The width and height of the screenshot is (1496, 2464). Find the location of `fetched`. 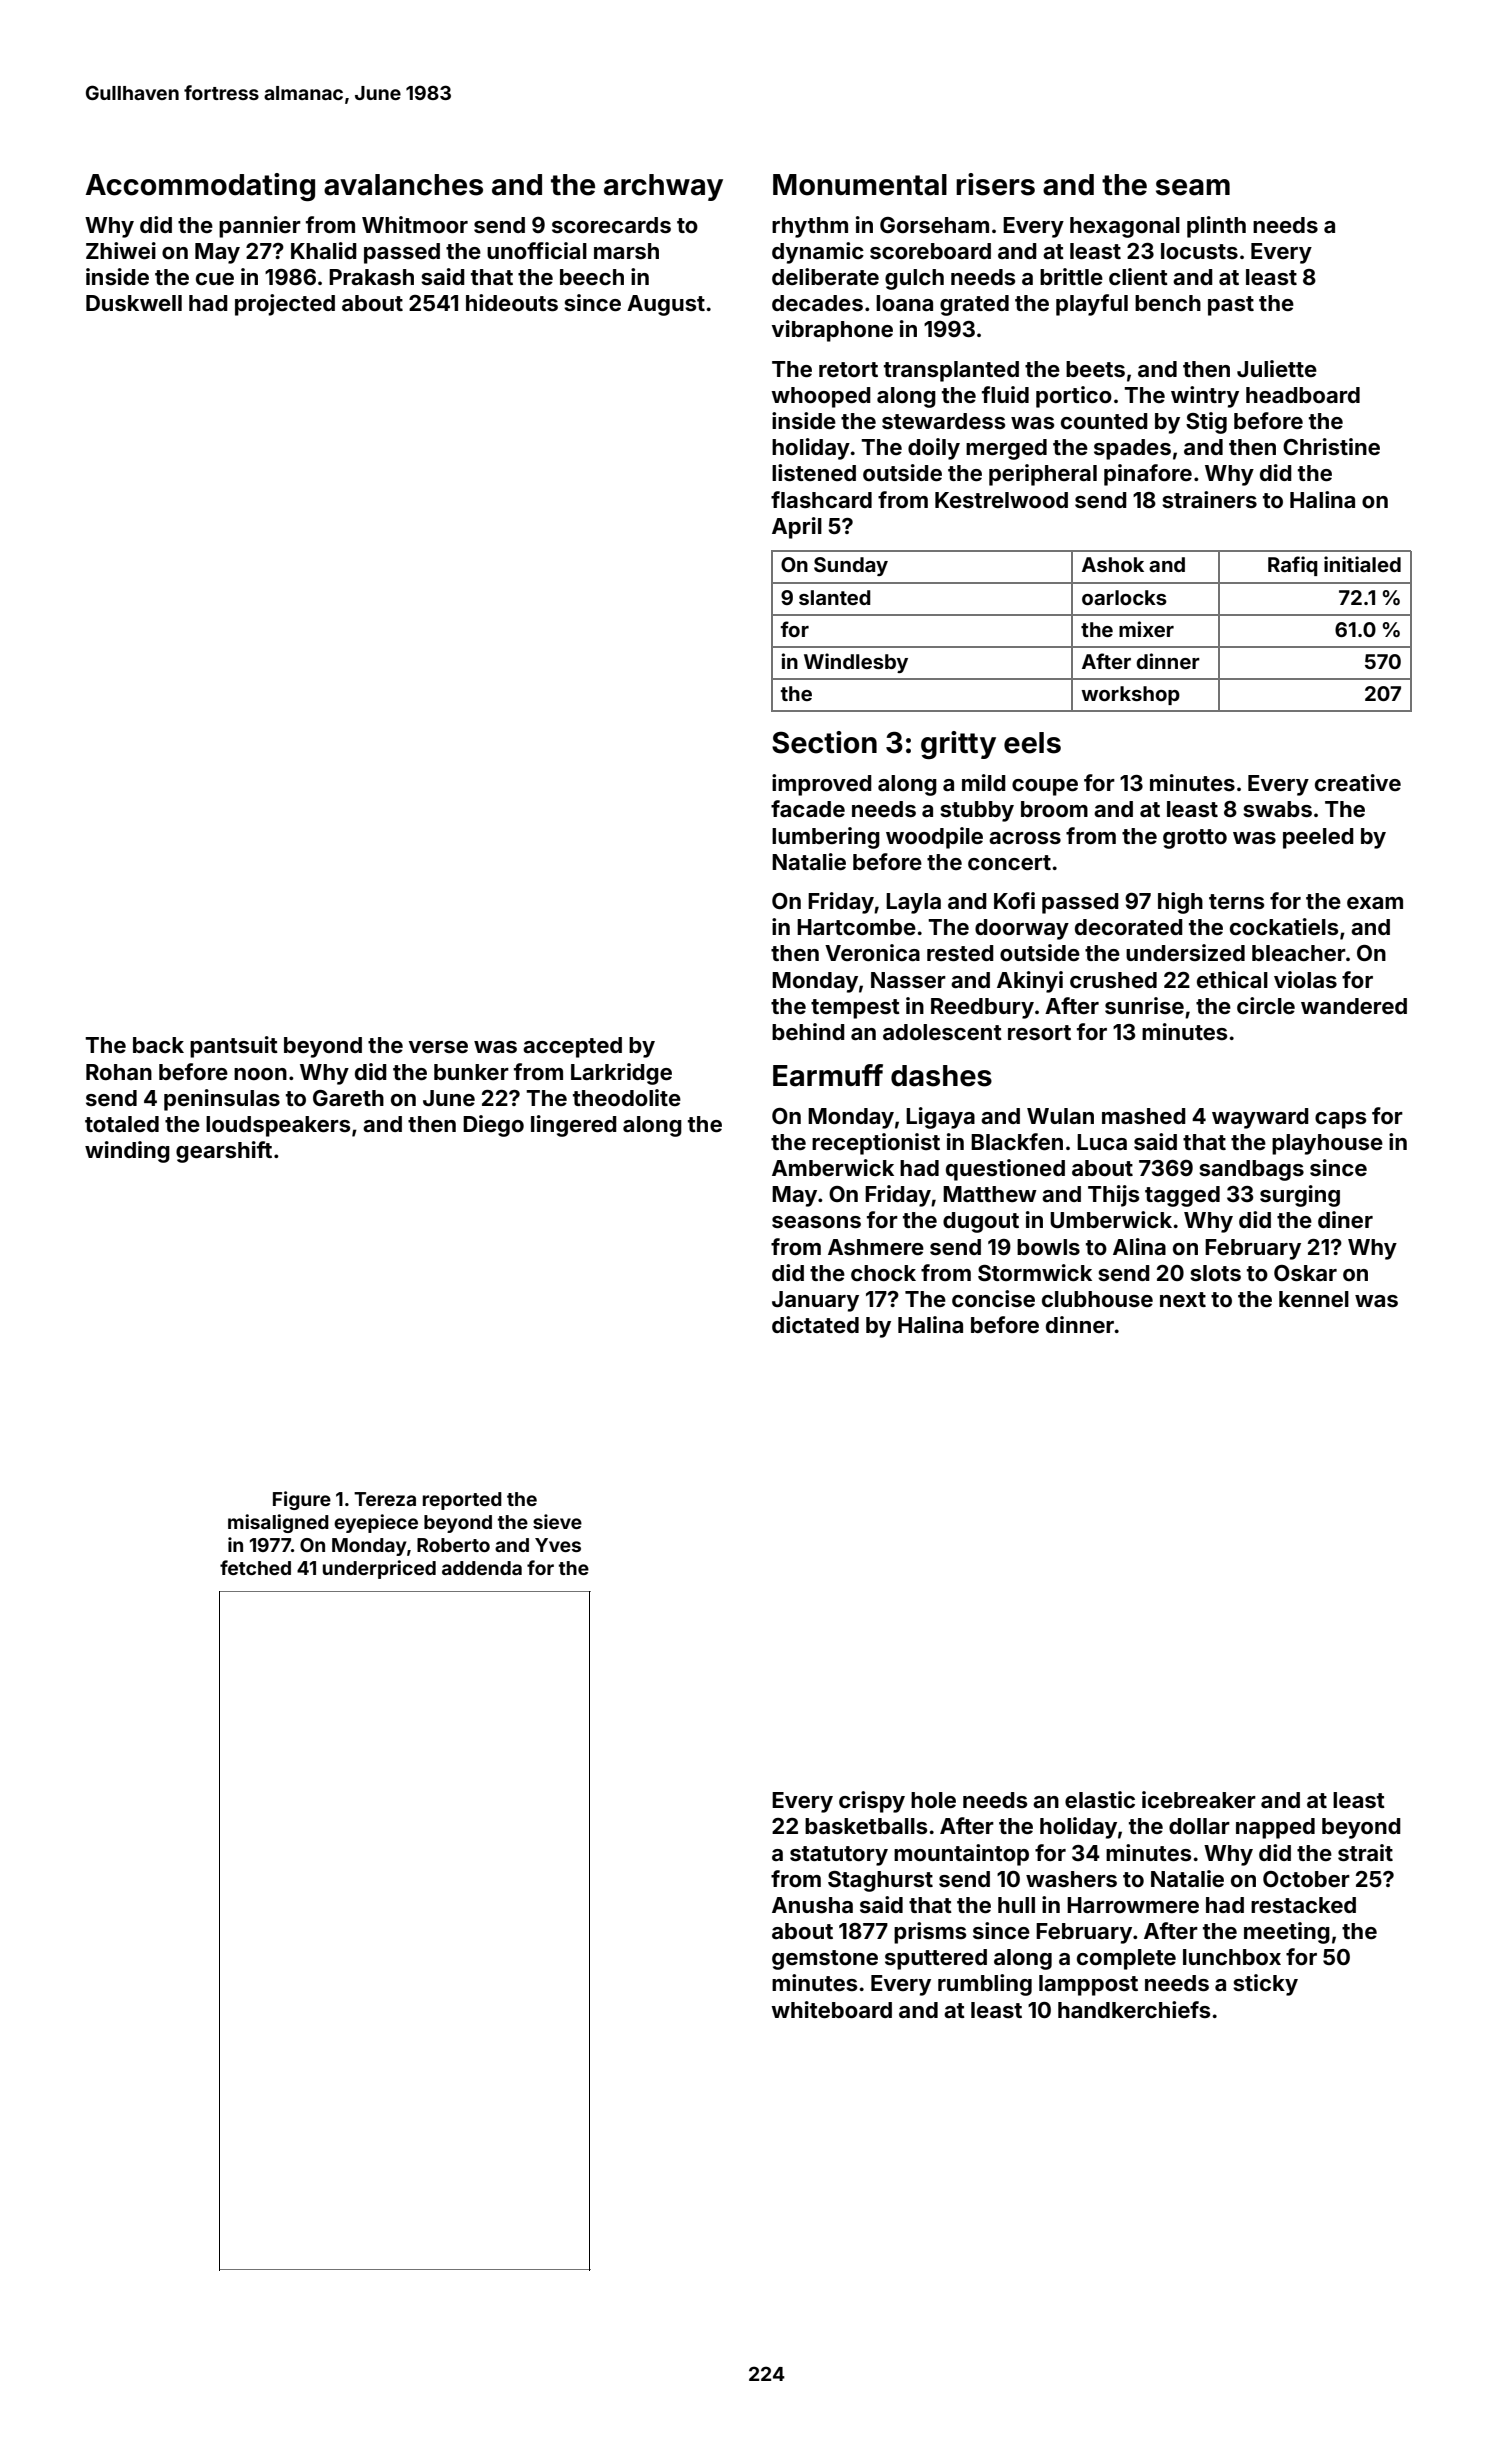

fetched is located at coordinates (255, 1567).
